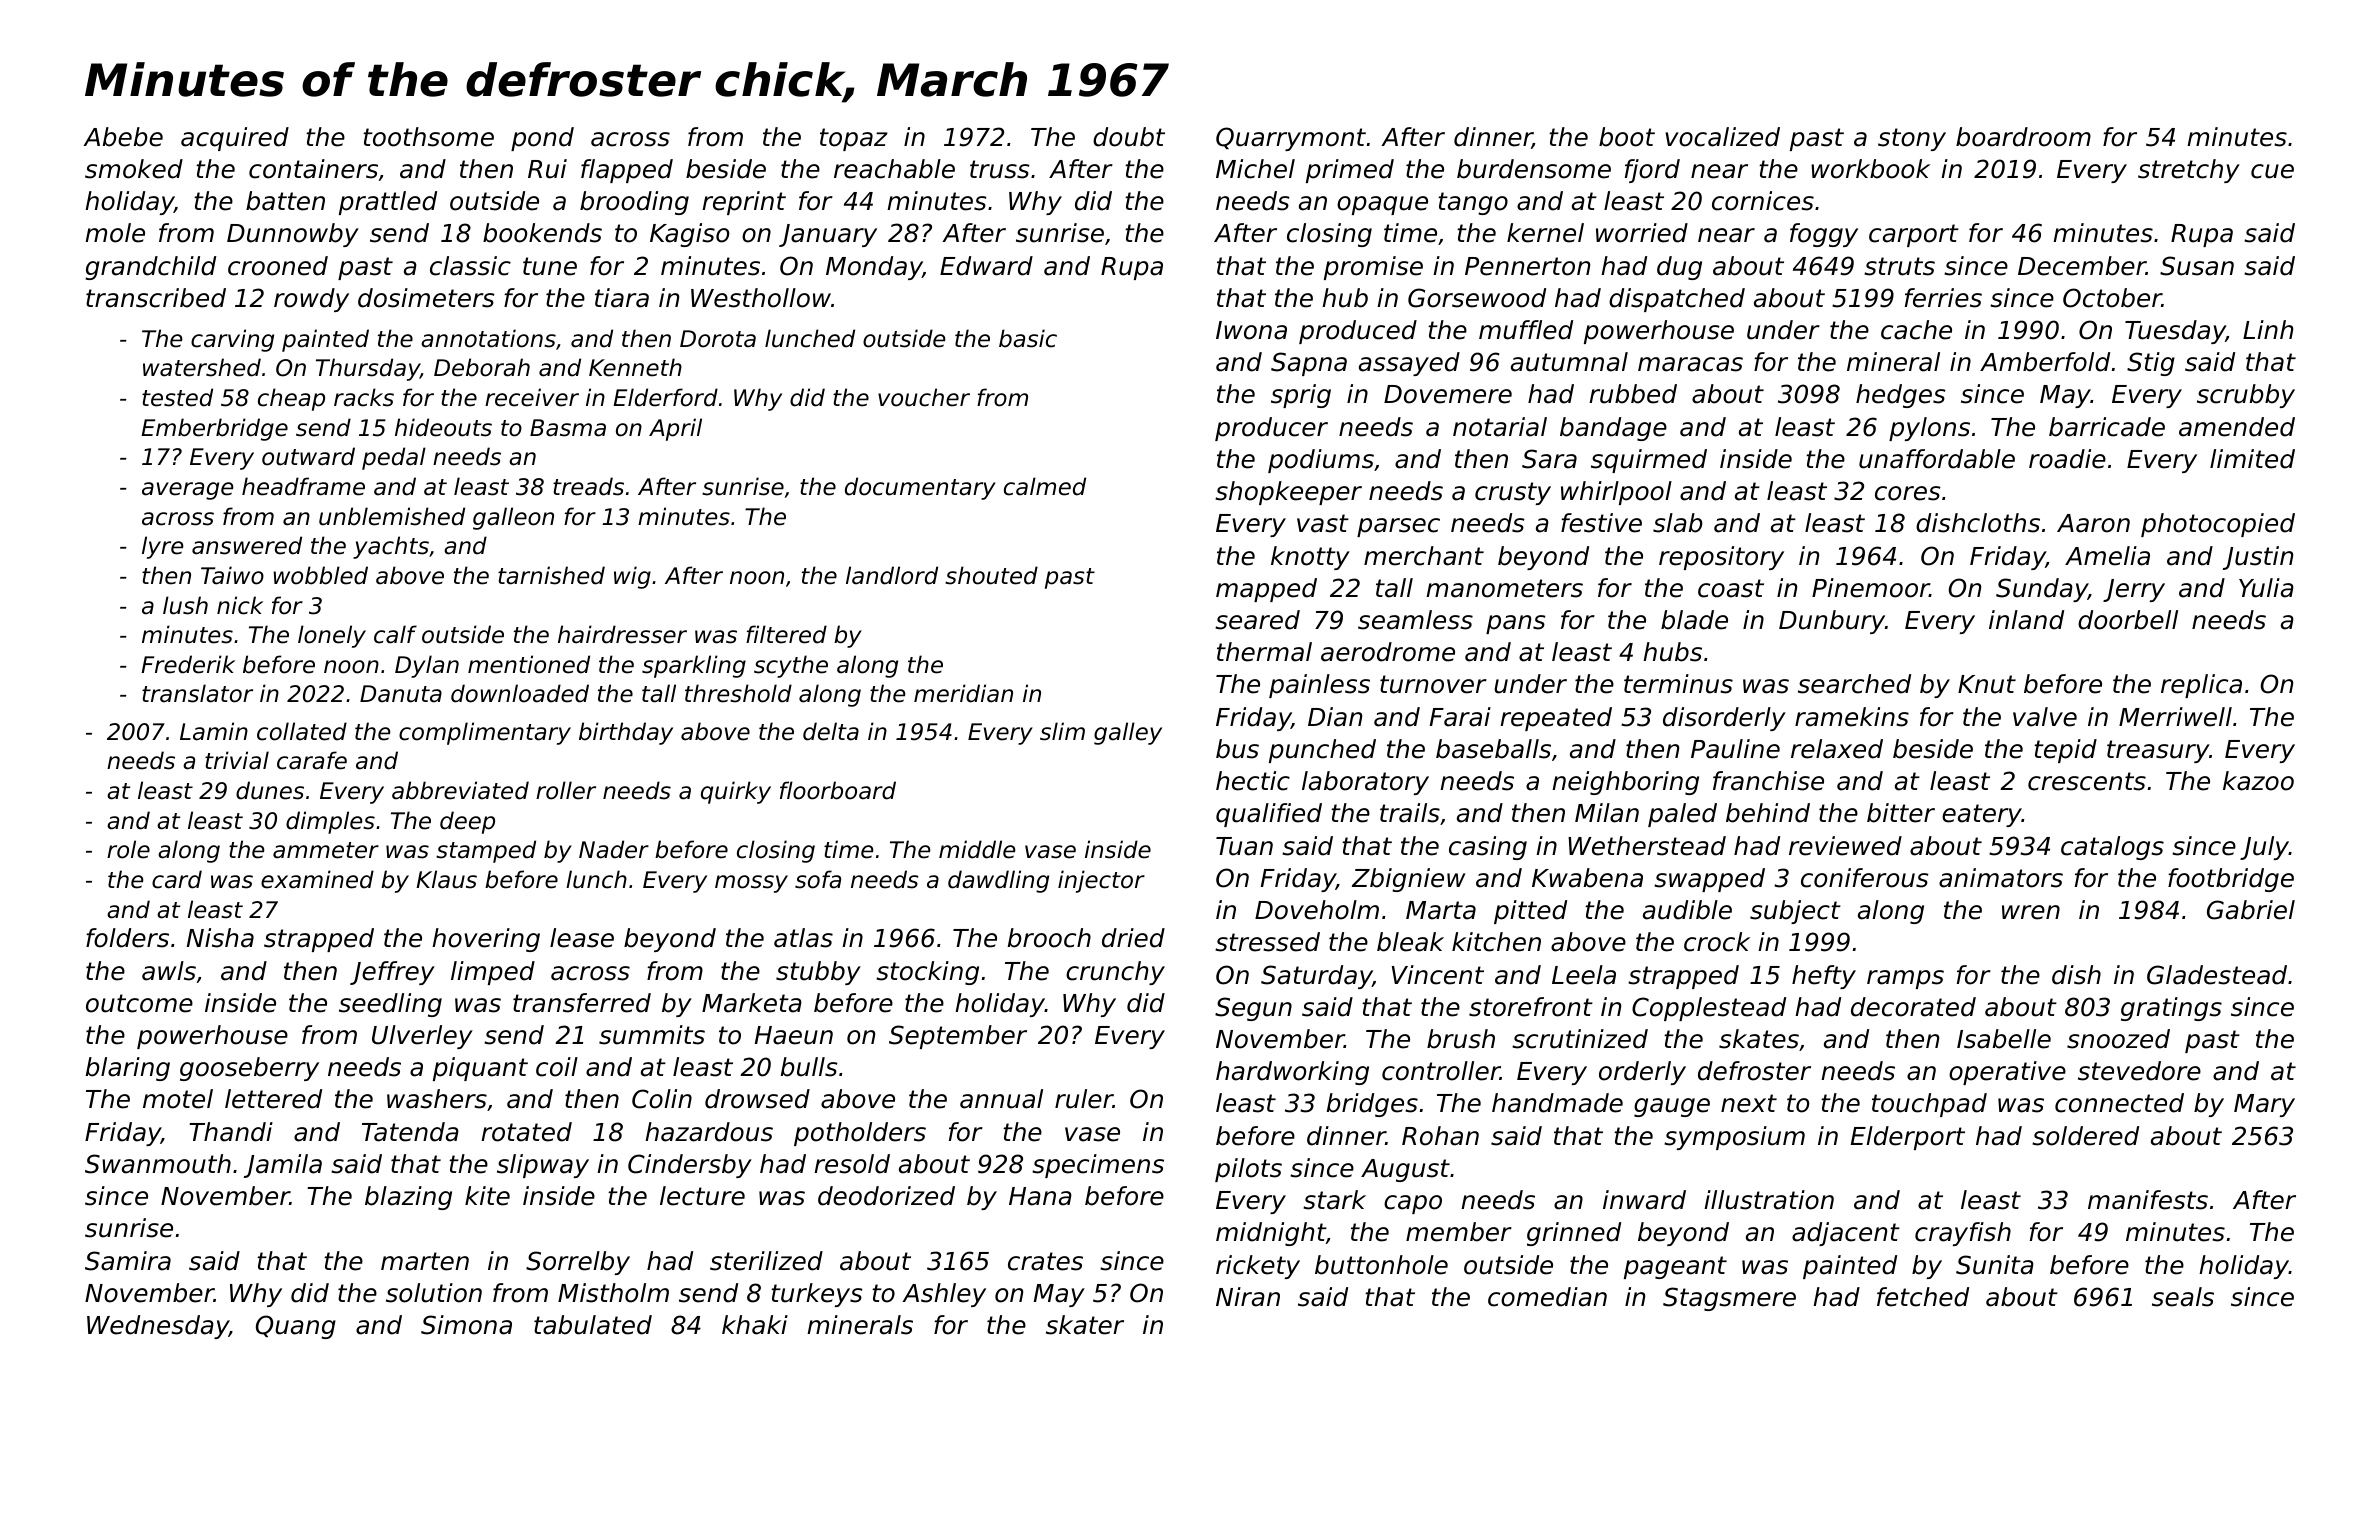 The image size is (2380, 1540). What do you see at coordinates (1253, 1009) in the page?
I see `Segun` at bounding box center [1253, 1009].
